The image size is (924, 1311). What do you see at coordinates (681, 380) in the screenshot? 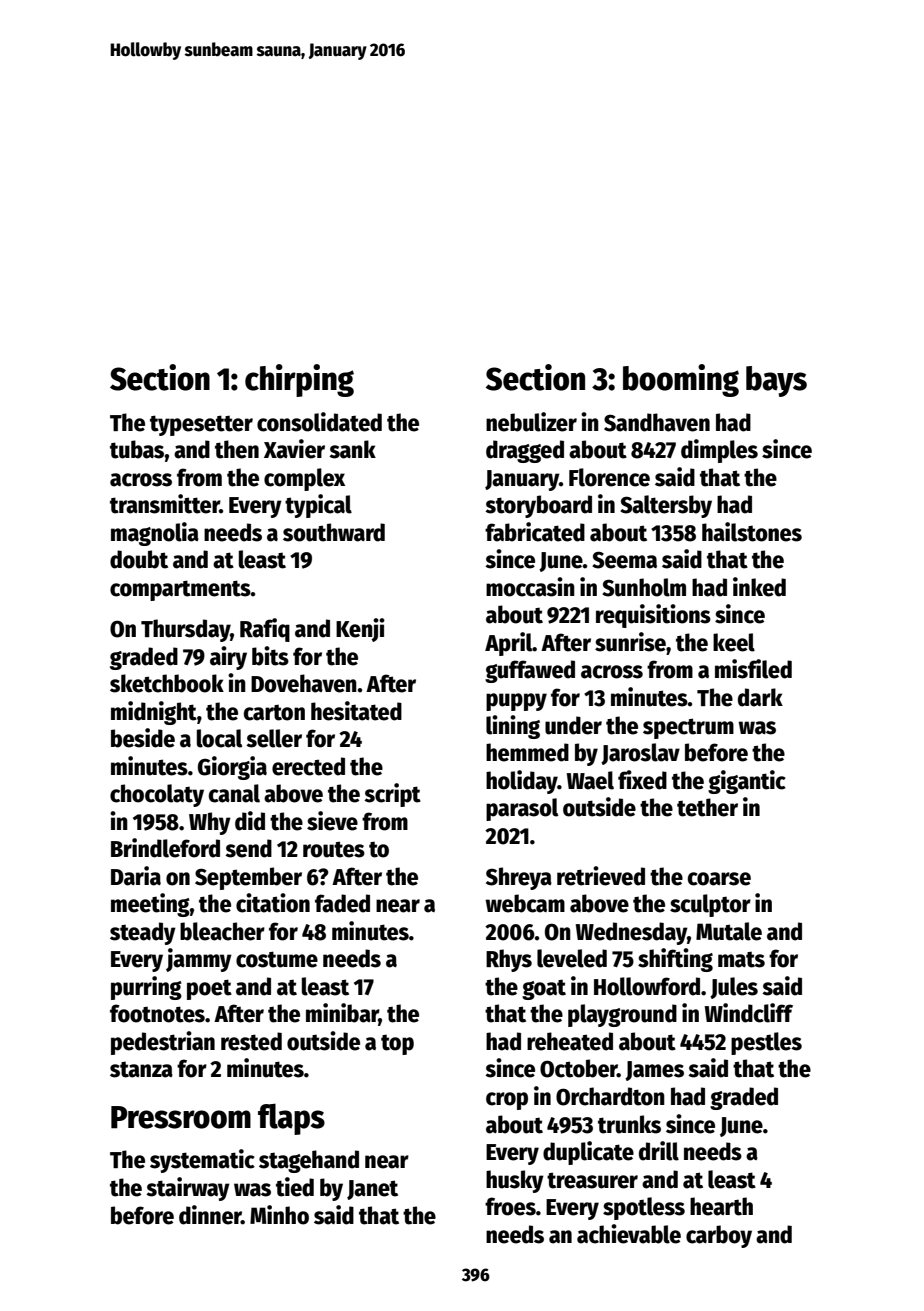
I see `booming` at bounding box center [681, 380].
